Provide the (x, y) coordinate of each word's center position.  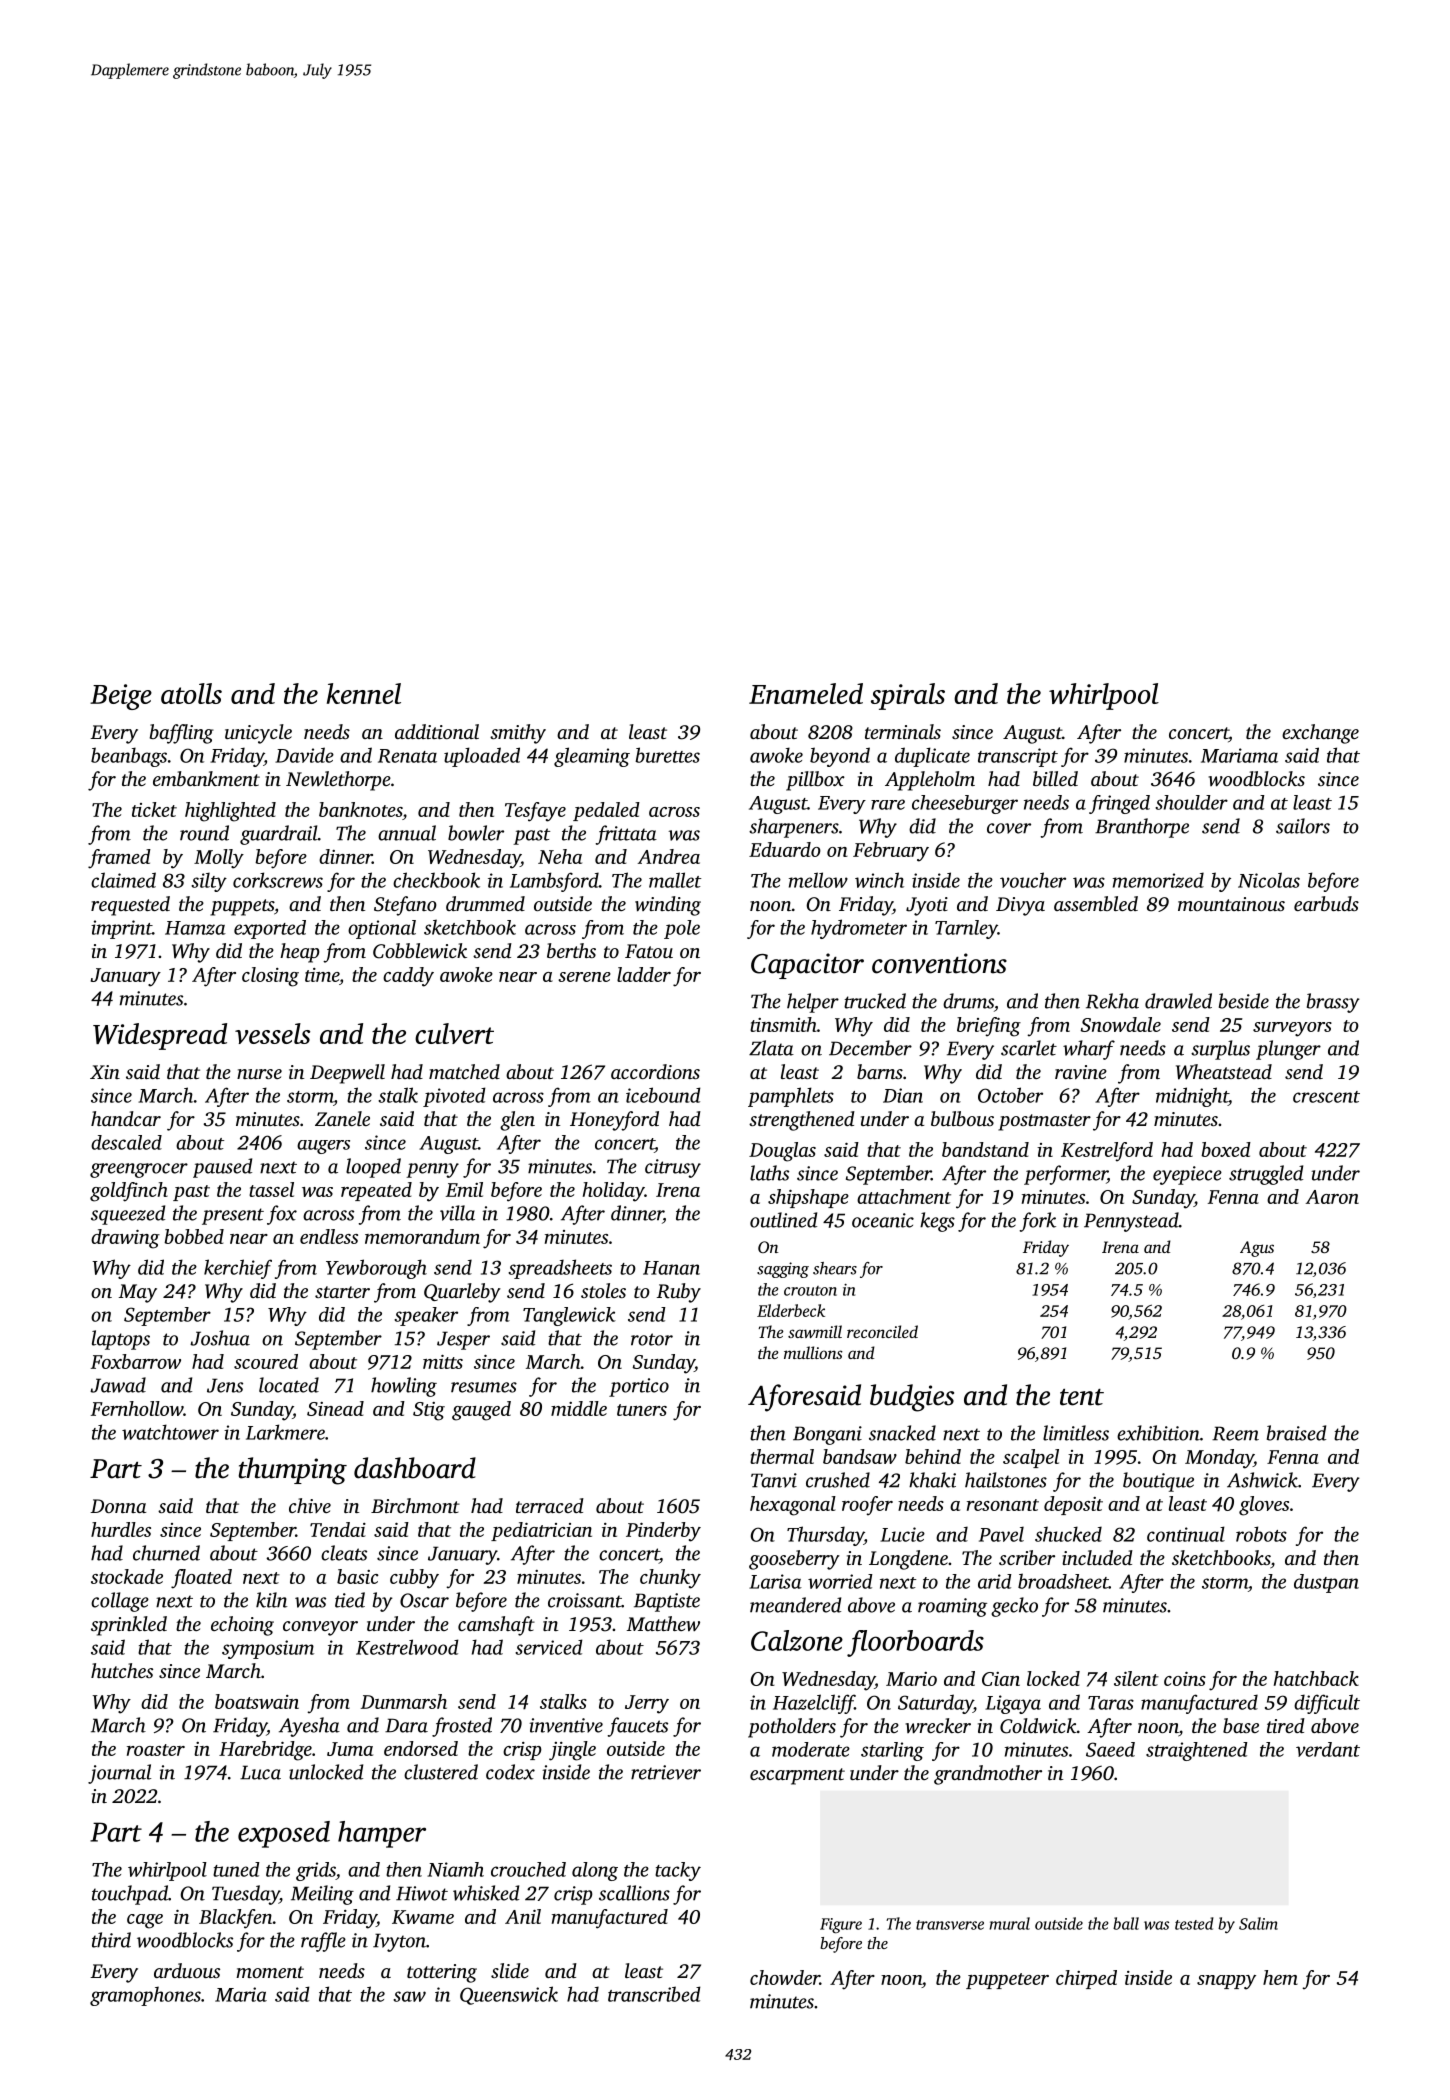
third (111, 1940)
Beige (121, 697)
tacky (678, 1871)
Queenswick (509, 1995)
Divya (1020, 906)
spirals (908, 696)
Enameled (806, 693)
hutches (122, 1670)
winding (668, 906)
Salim (1258, 1923)
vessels (272, 1033)
